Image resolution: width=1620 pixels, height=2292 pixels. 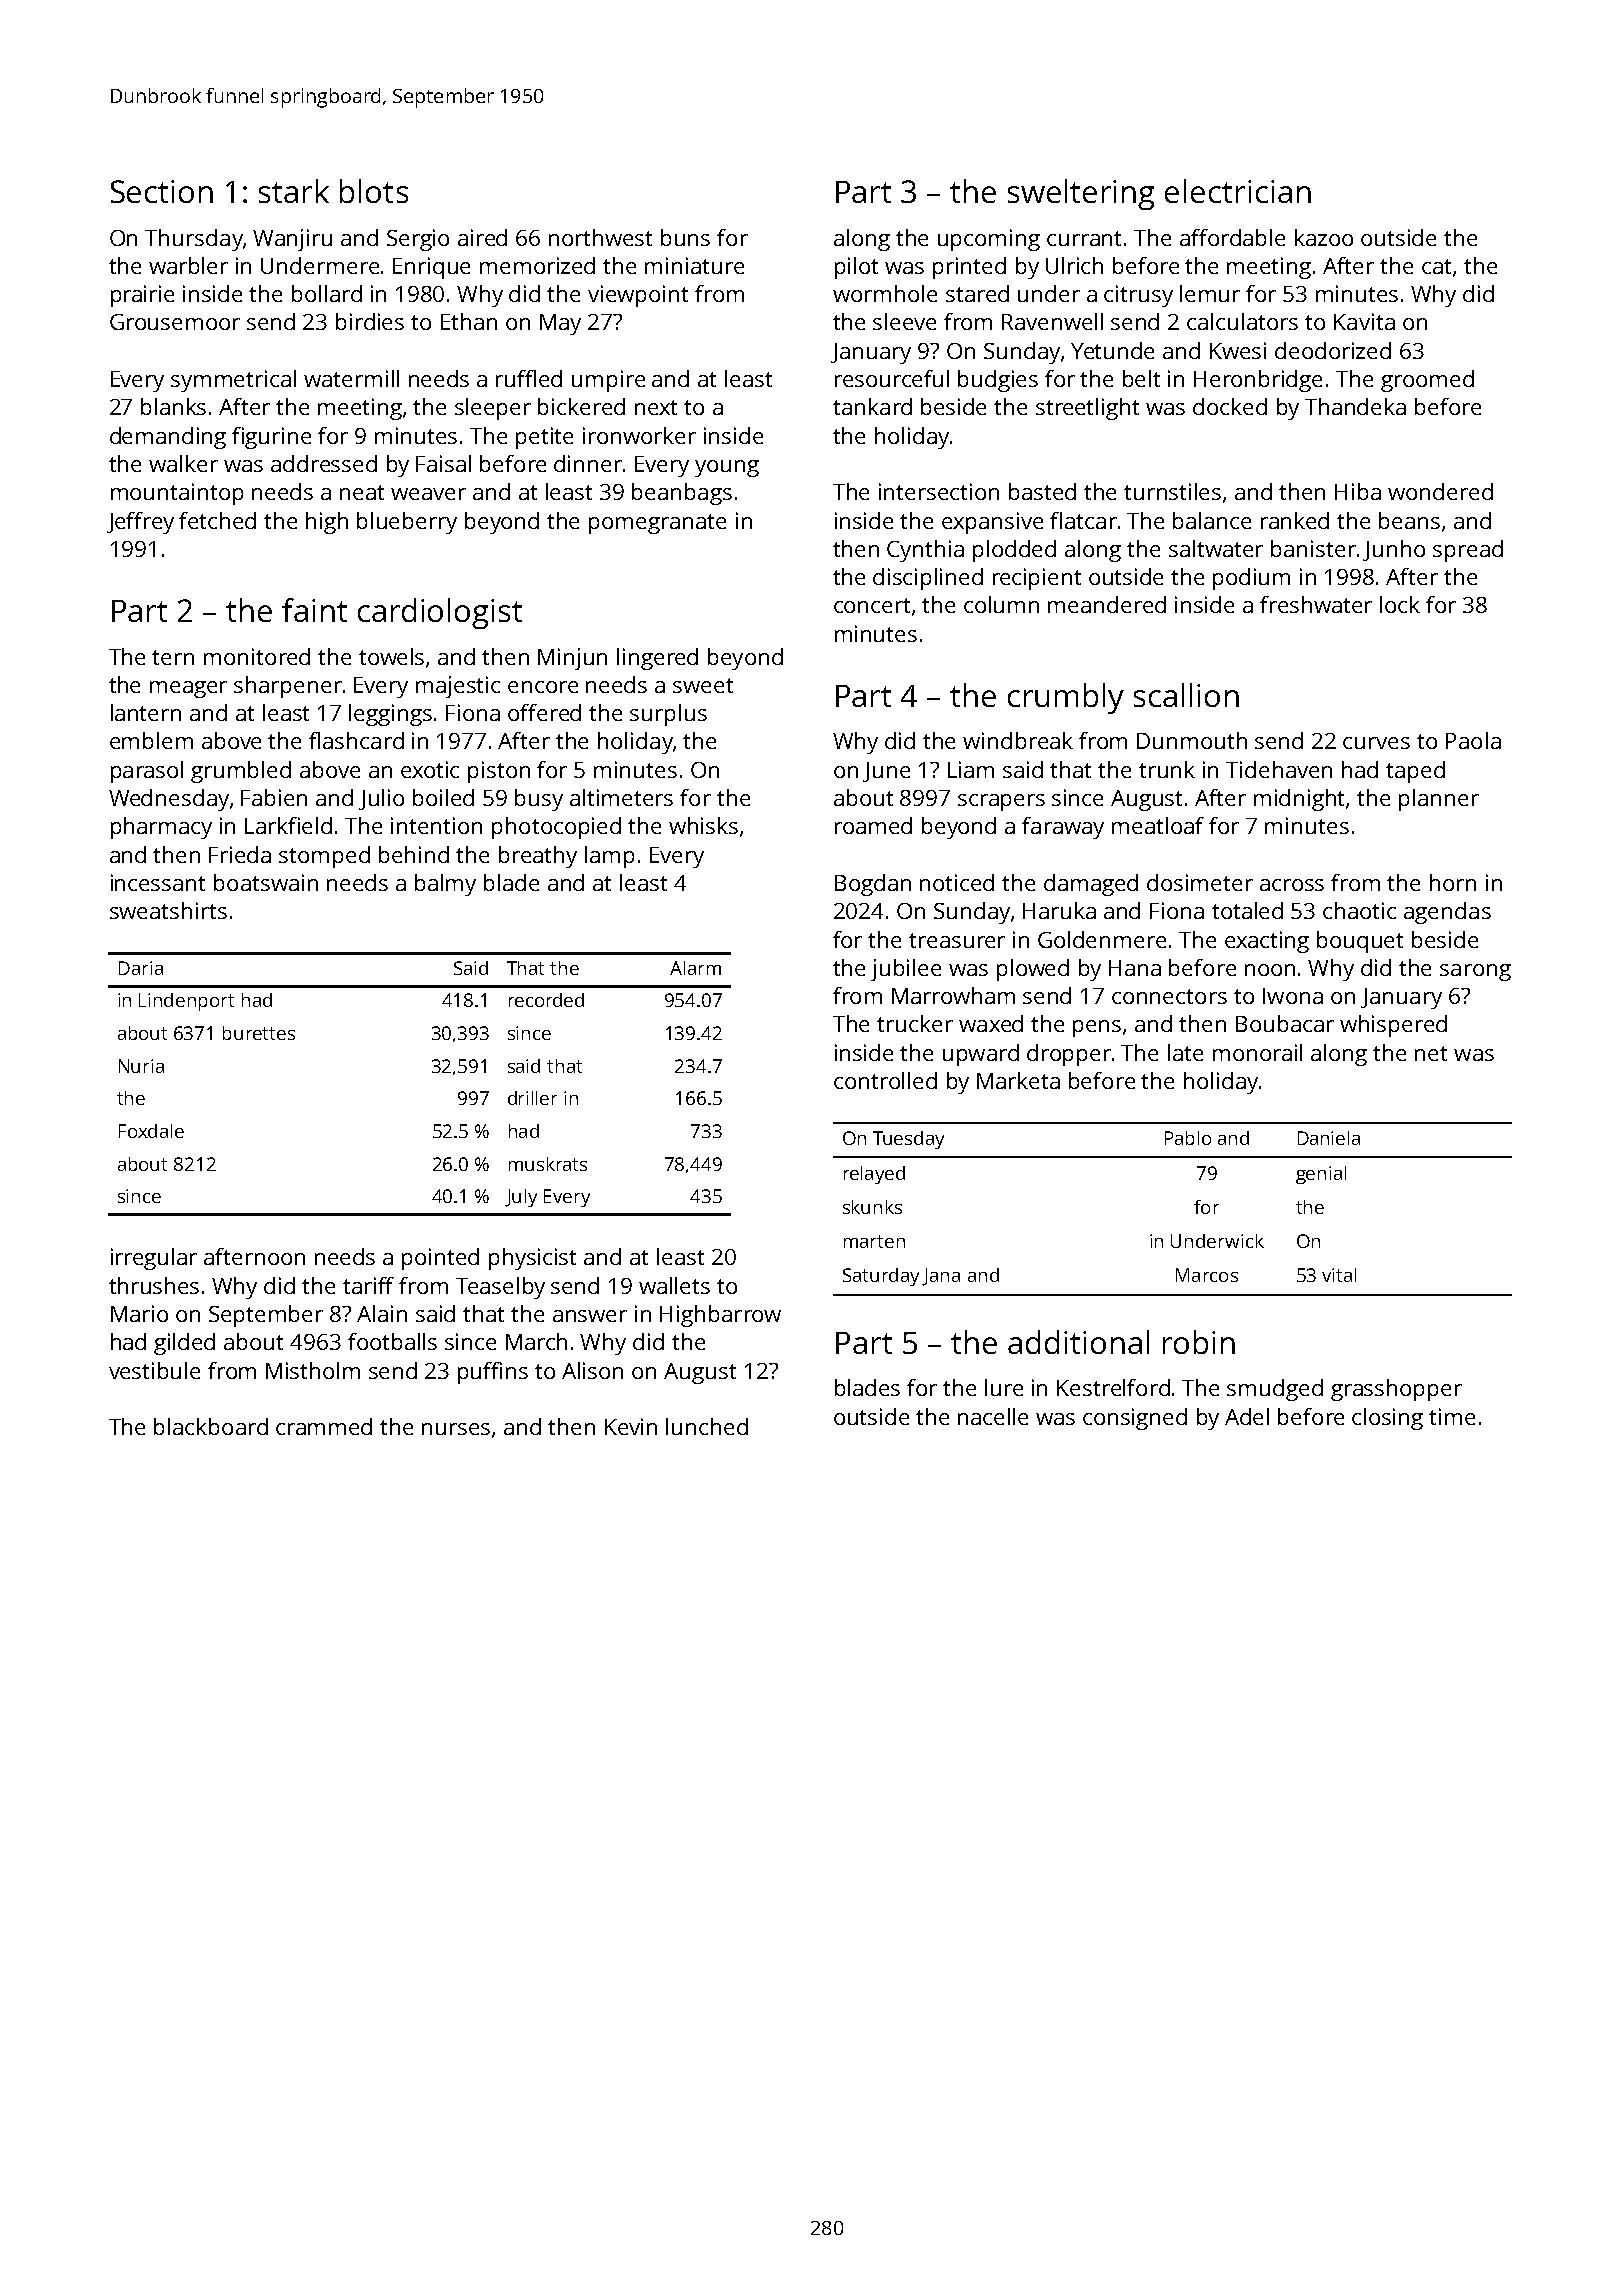 What do you see at coordinates (885, 1080) in the screenshot?
I see `controlled` at bounding box center [885, 1080].
